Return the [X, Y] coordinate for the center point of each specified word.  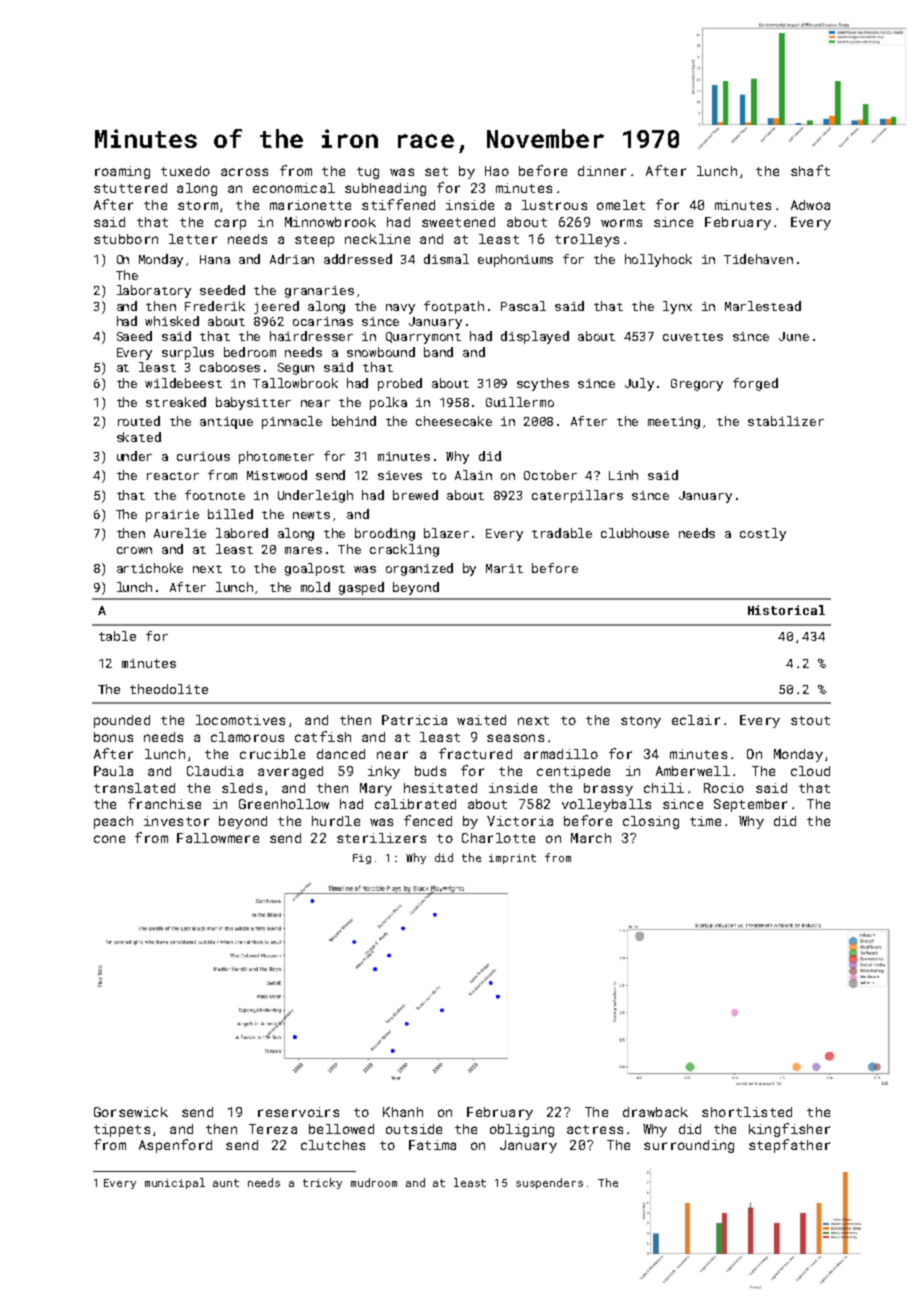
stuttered [130, 188]
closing [651, 822]
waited [481, 720]
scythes [543, 384]
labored [242, 533]
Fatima [432, 1145]
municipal [175, 1183]
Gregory [697, 385]
